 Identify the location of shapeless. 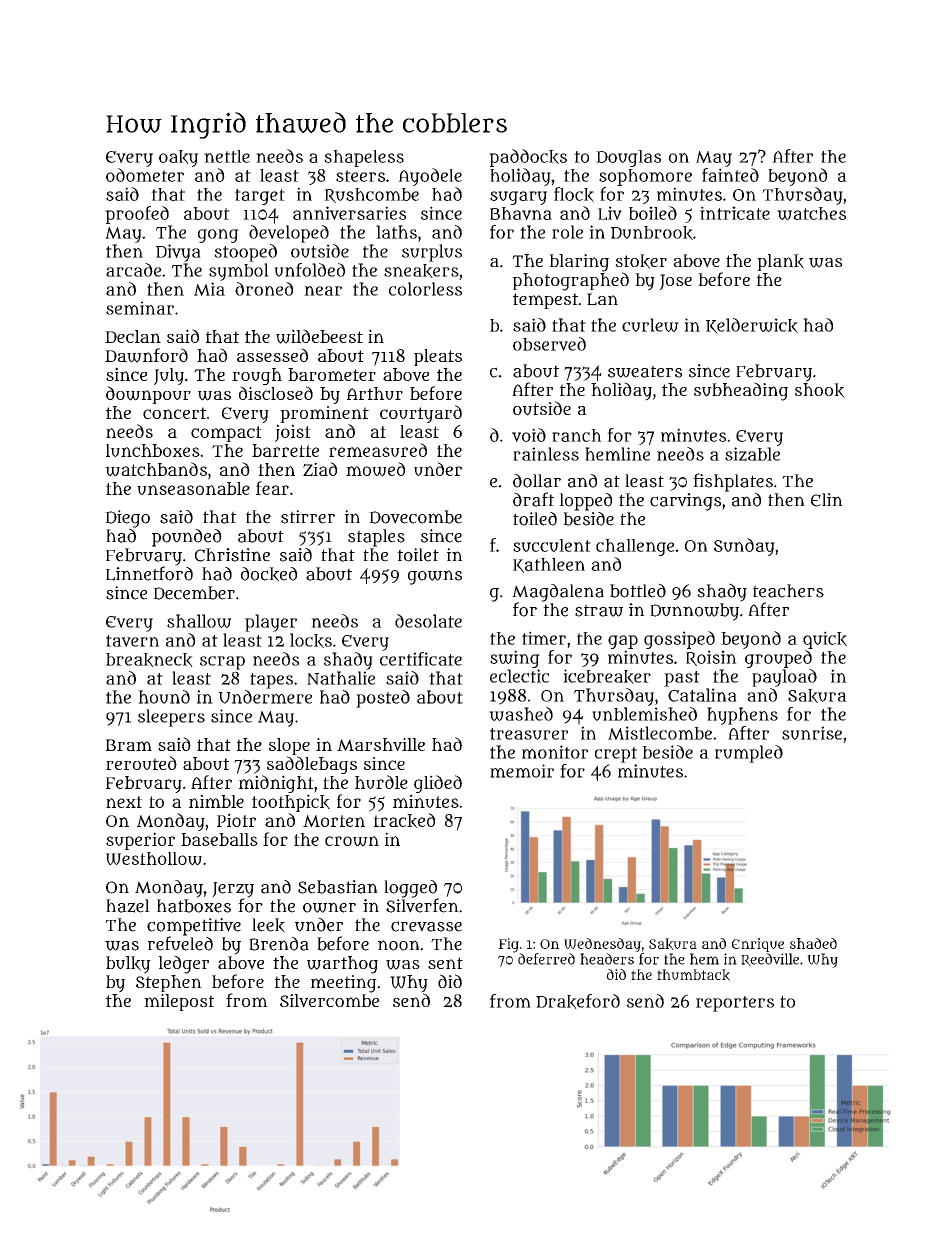
(364, 158).
